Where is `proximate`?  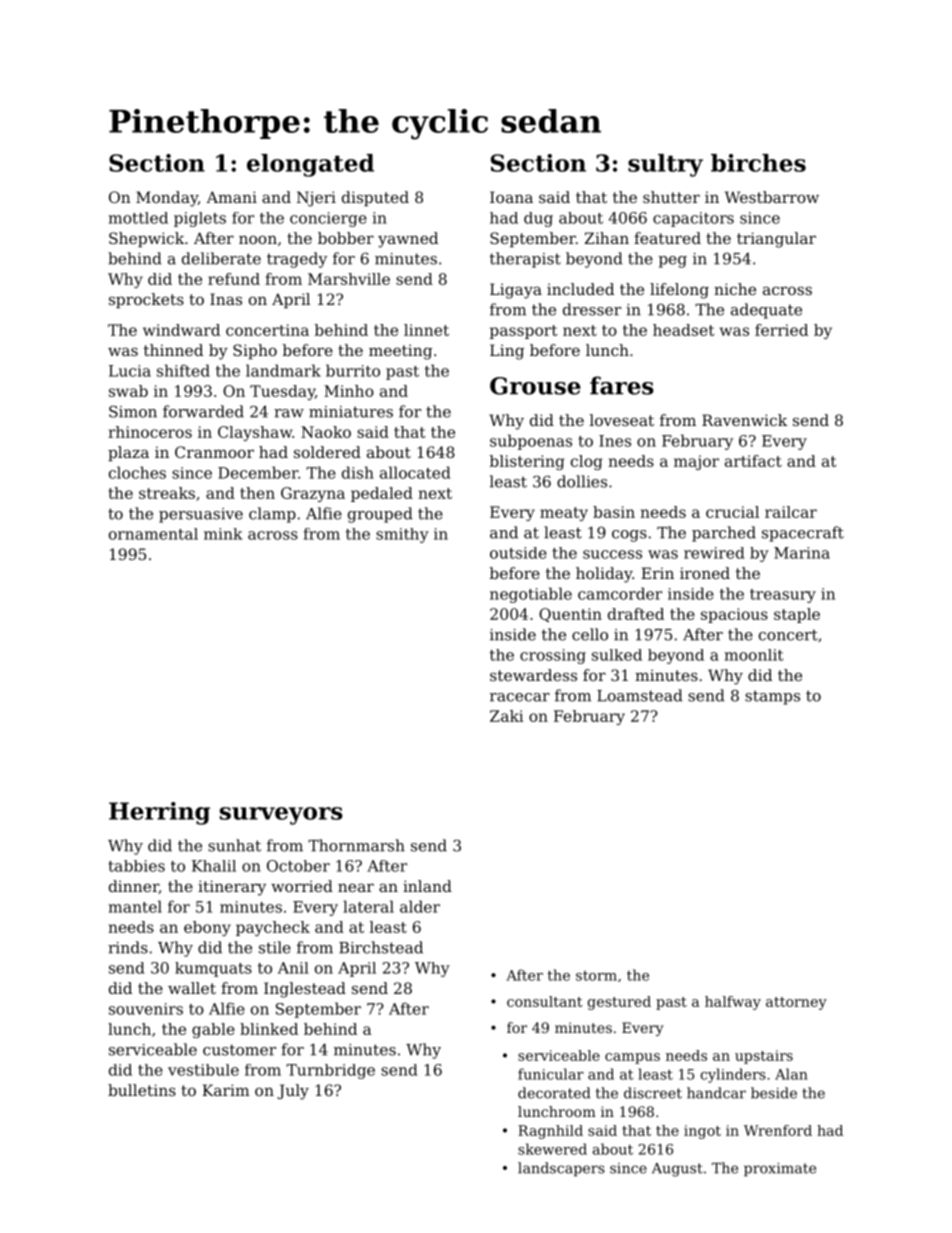
proximate is located at coordinates (780, 1169).
